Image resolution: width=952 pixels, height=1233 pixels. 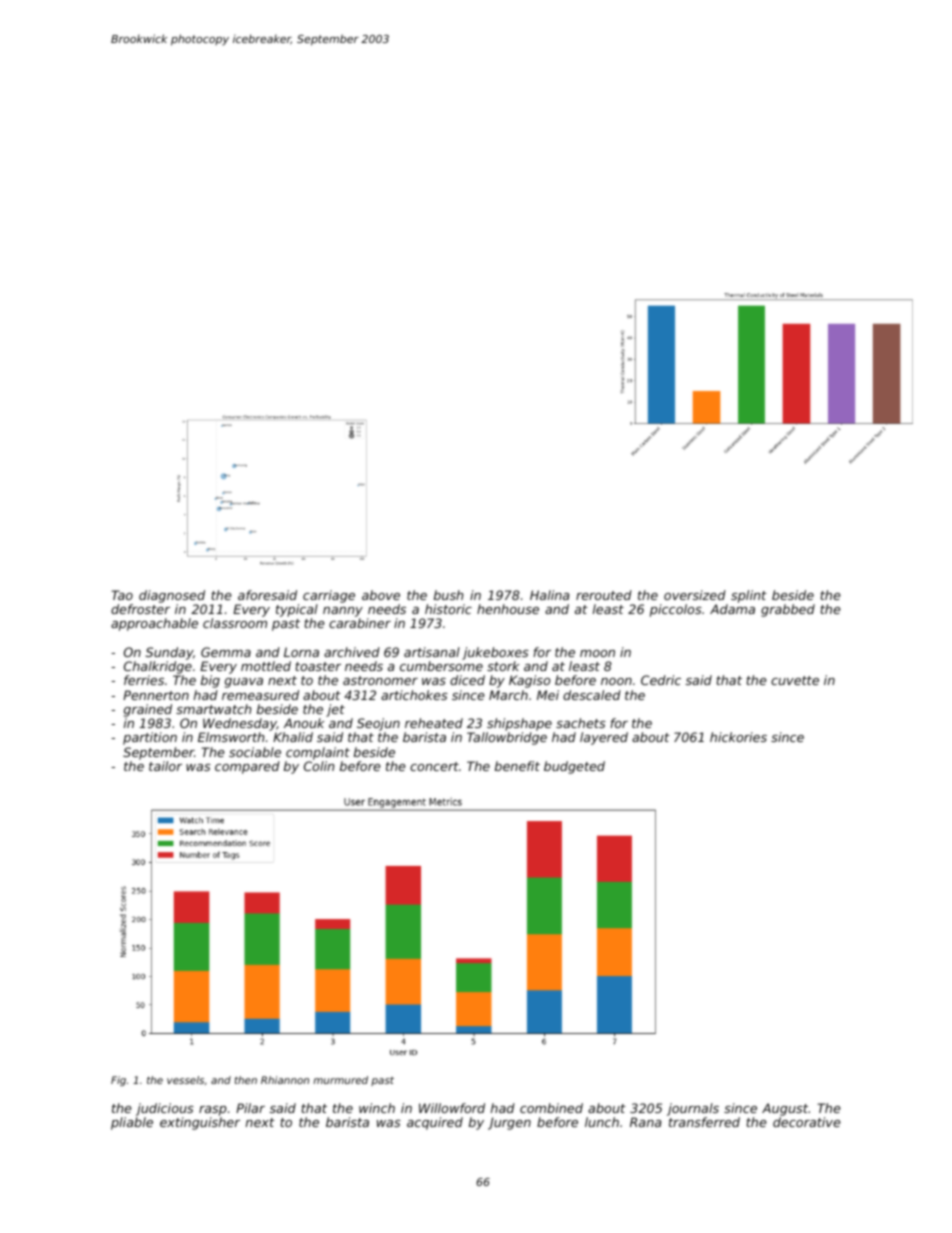 I want to click on Pilar, so click(x=250, y=1108).
